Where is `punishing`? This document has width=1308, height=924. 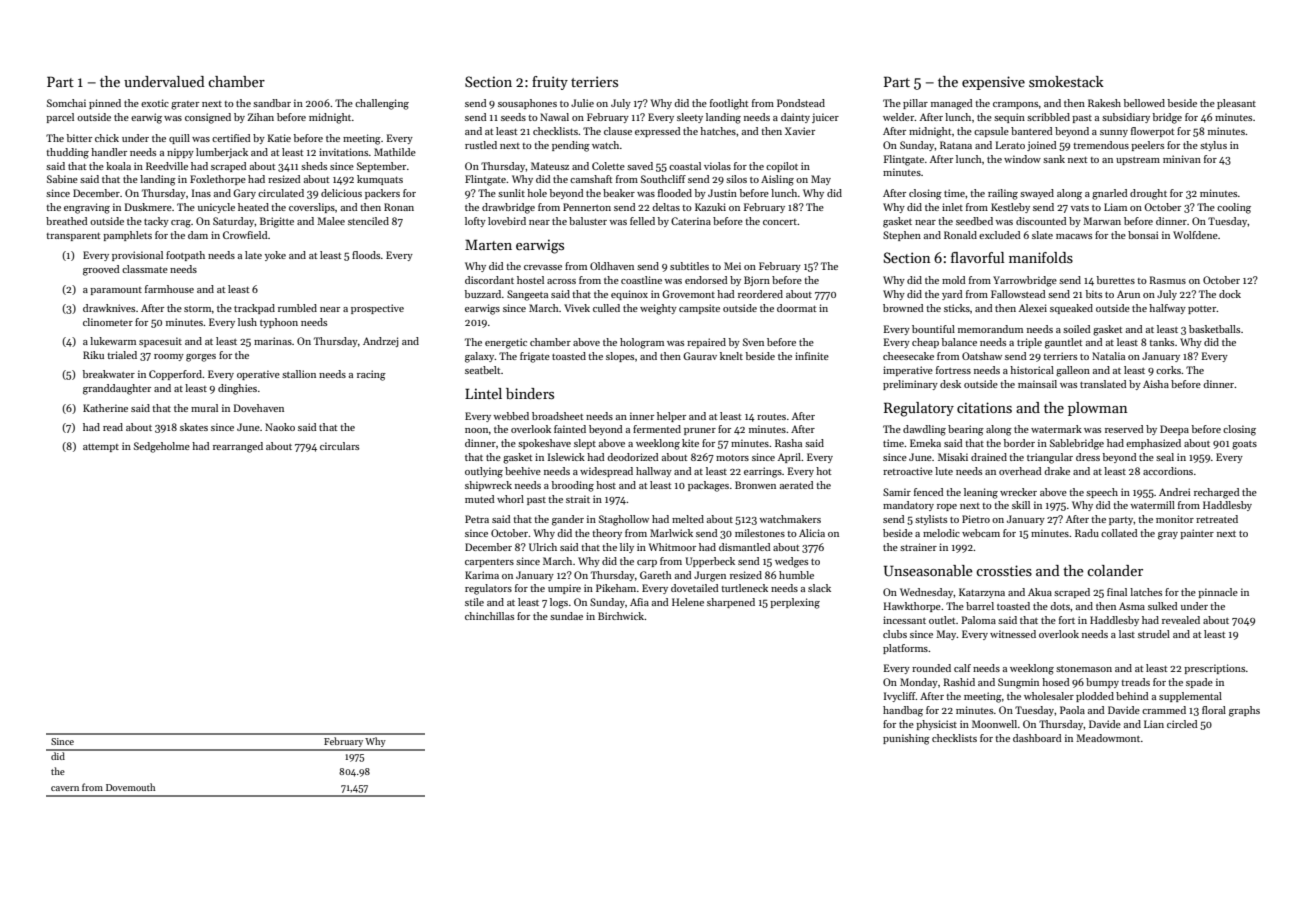
punishing is located at coordinates (906, 739).
